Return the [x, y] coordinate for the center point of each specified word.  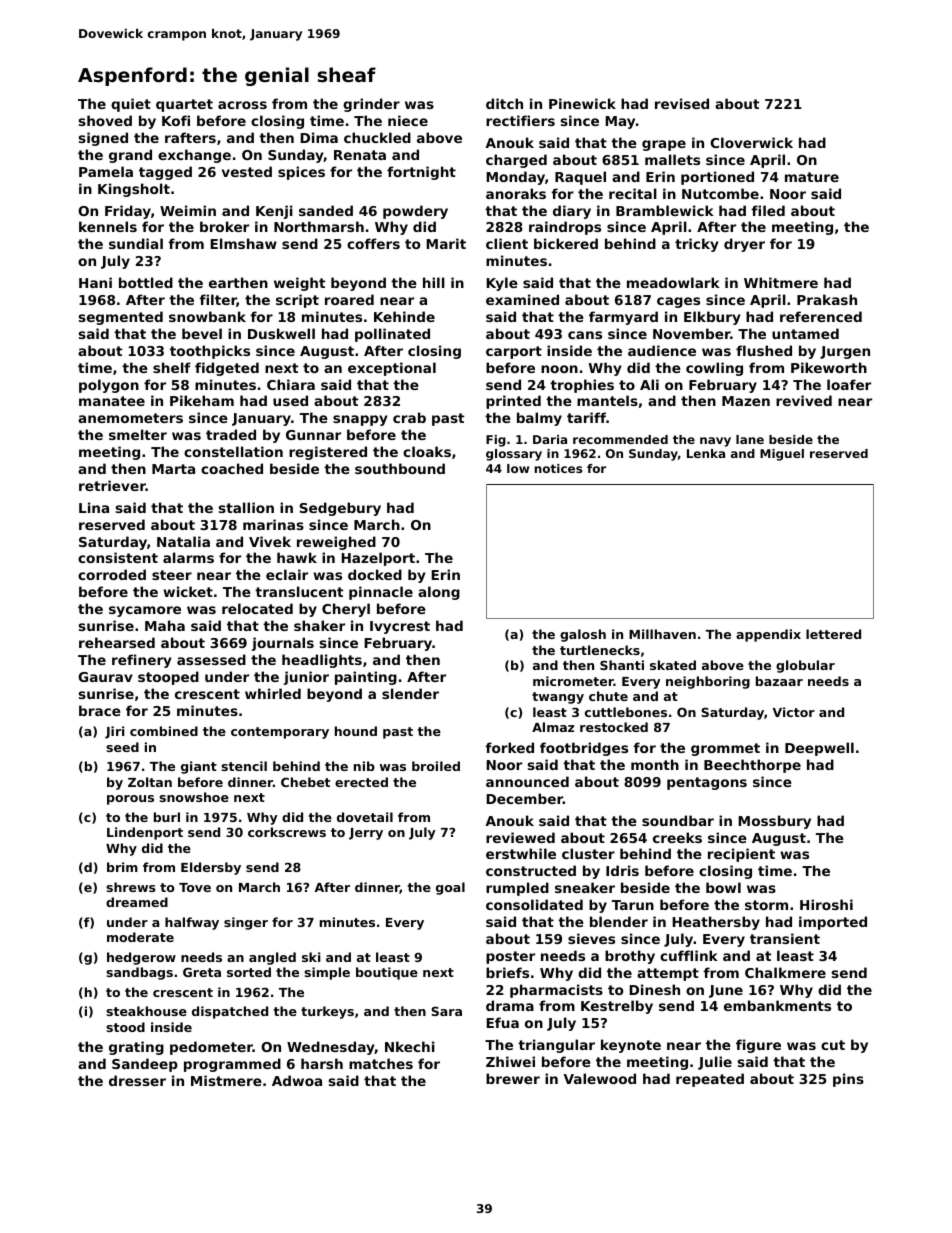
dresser [137, 1080]
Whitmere [781, 282]
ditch [504, 103]
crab [409, 417]
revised [682, 103]
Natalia [183, 541]
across [242, 105]
